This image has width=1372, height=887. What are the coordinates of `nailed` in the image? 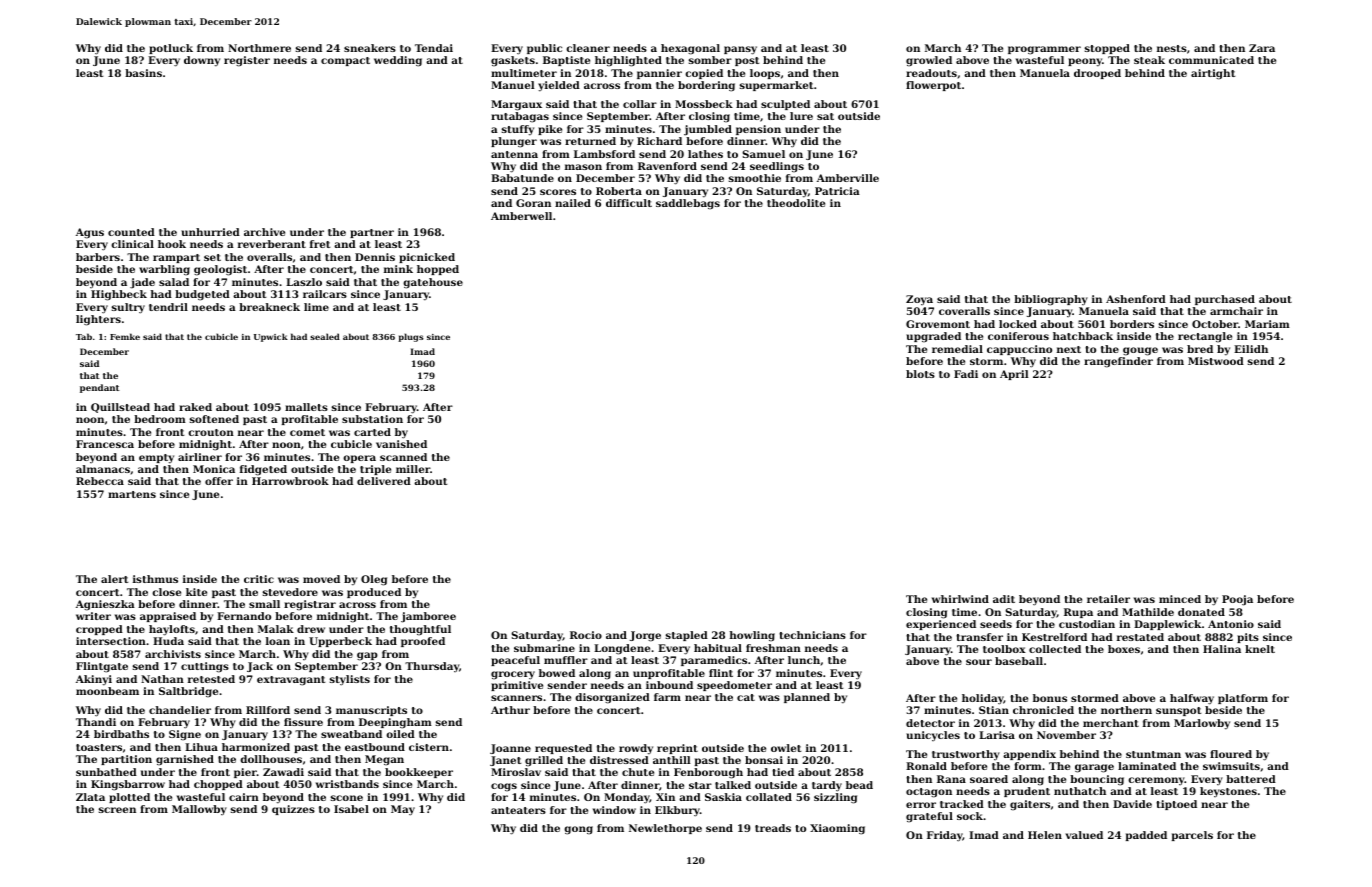 It's located at (573, 203).
